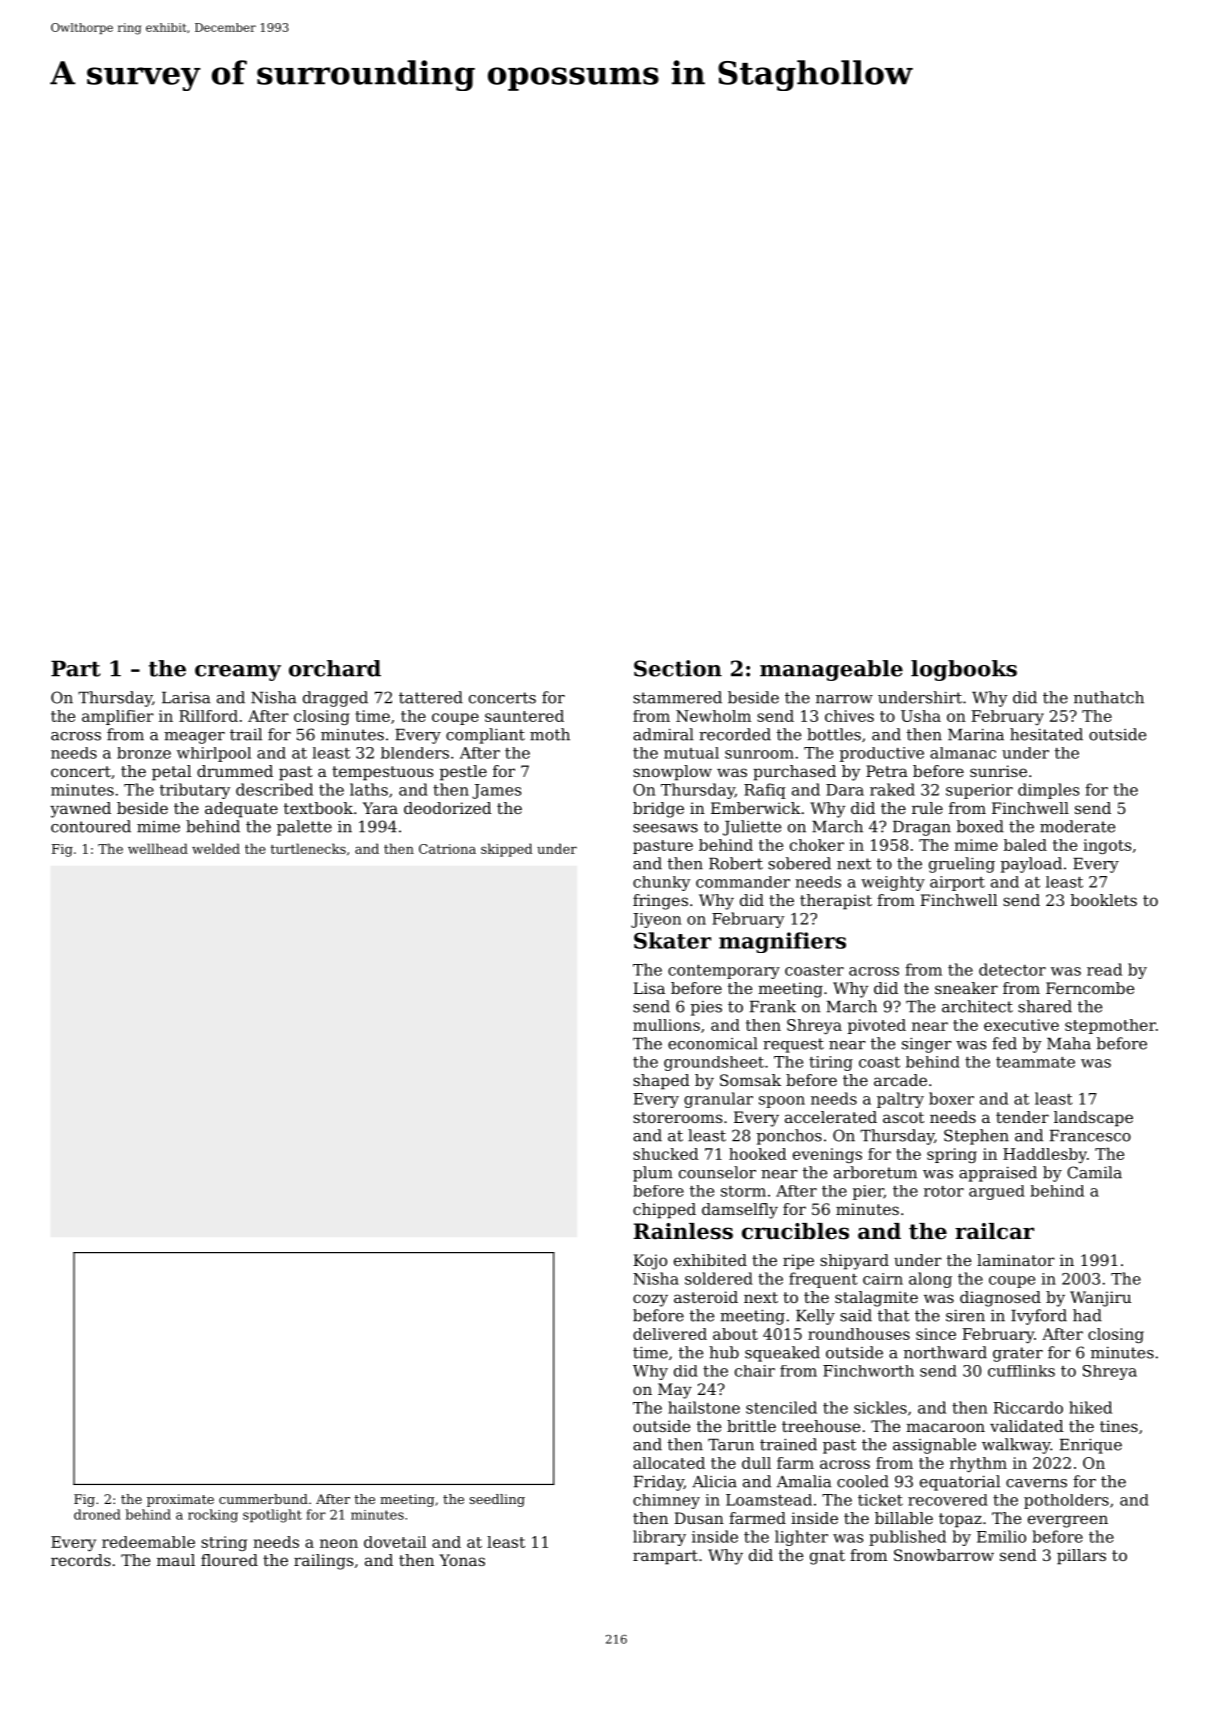 The image size is (1210, 1711). What do you see at coordinates (158, 848) in the document?
I see `wellhead` at bounding box center [158, 848].
